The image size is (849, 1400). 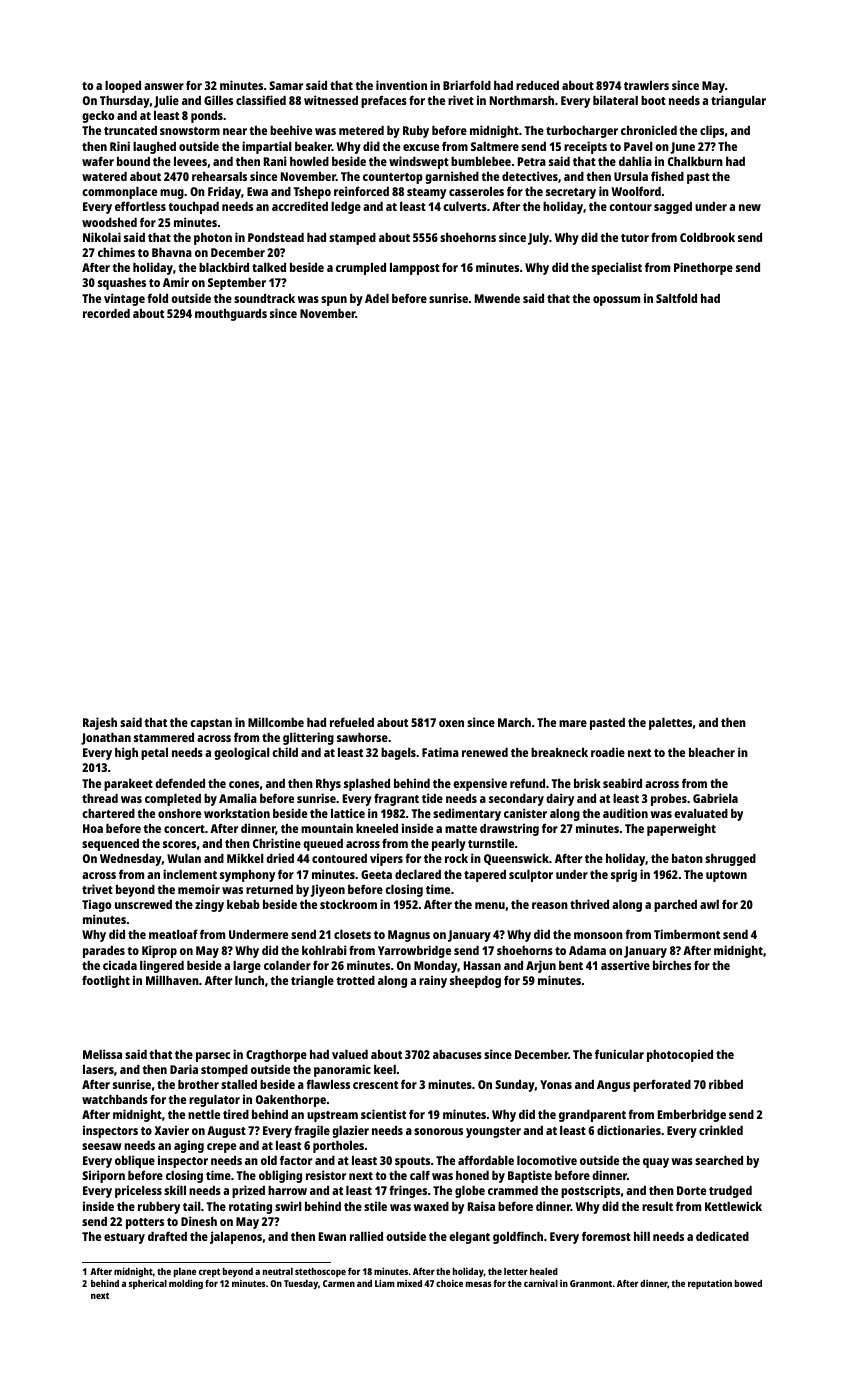 I want to click on reduced, so click(x=537, y=85).
